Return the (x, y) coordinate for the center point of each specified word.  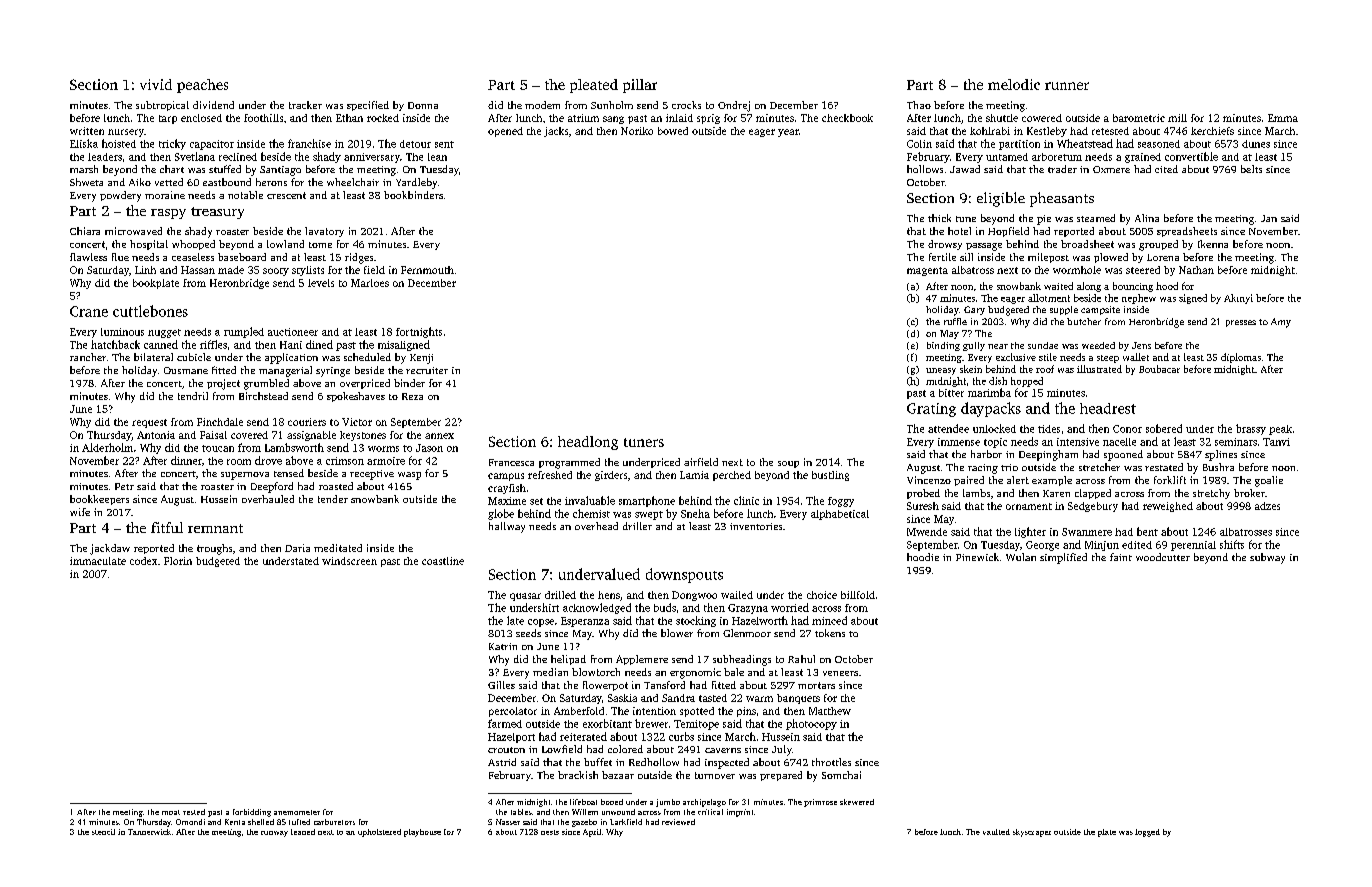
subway (1267, 558)
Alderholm (107, 447)
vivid (156, 84)
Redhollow (654, 762)
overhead (596, 526)
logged (1147, 833)
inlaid (679, 118)
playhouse (422, 833)
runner (1067, 86)
